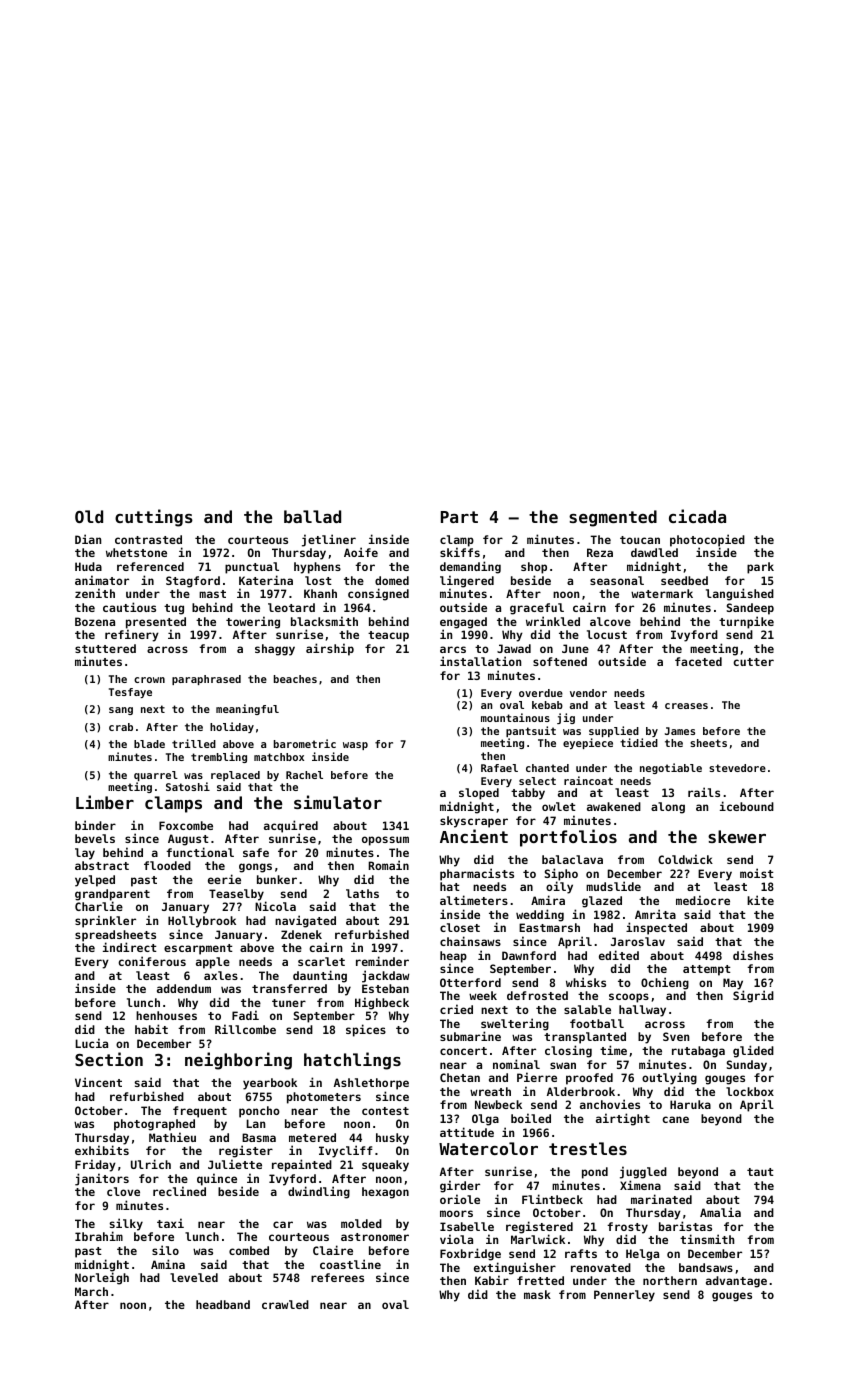 This screenshot has width=849, height=1400. Describe the element at coordinates (737, 768) in the screenshot. I see `stevedore` at that location.
